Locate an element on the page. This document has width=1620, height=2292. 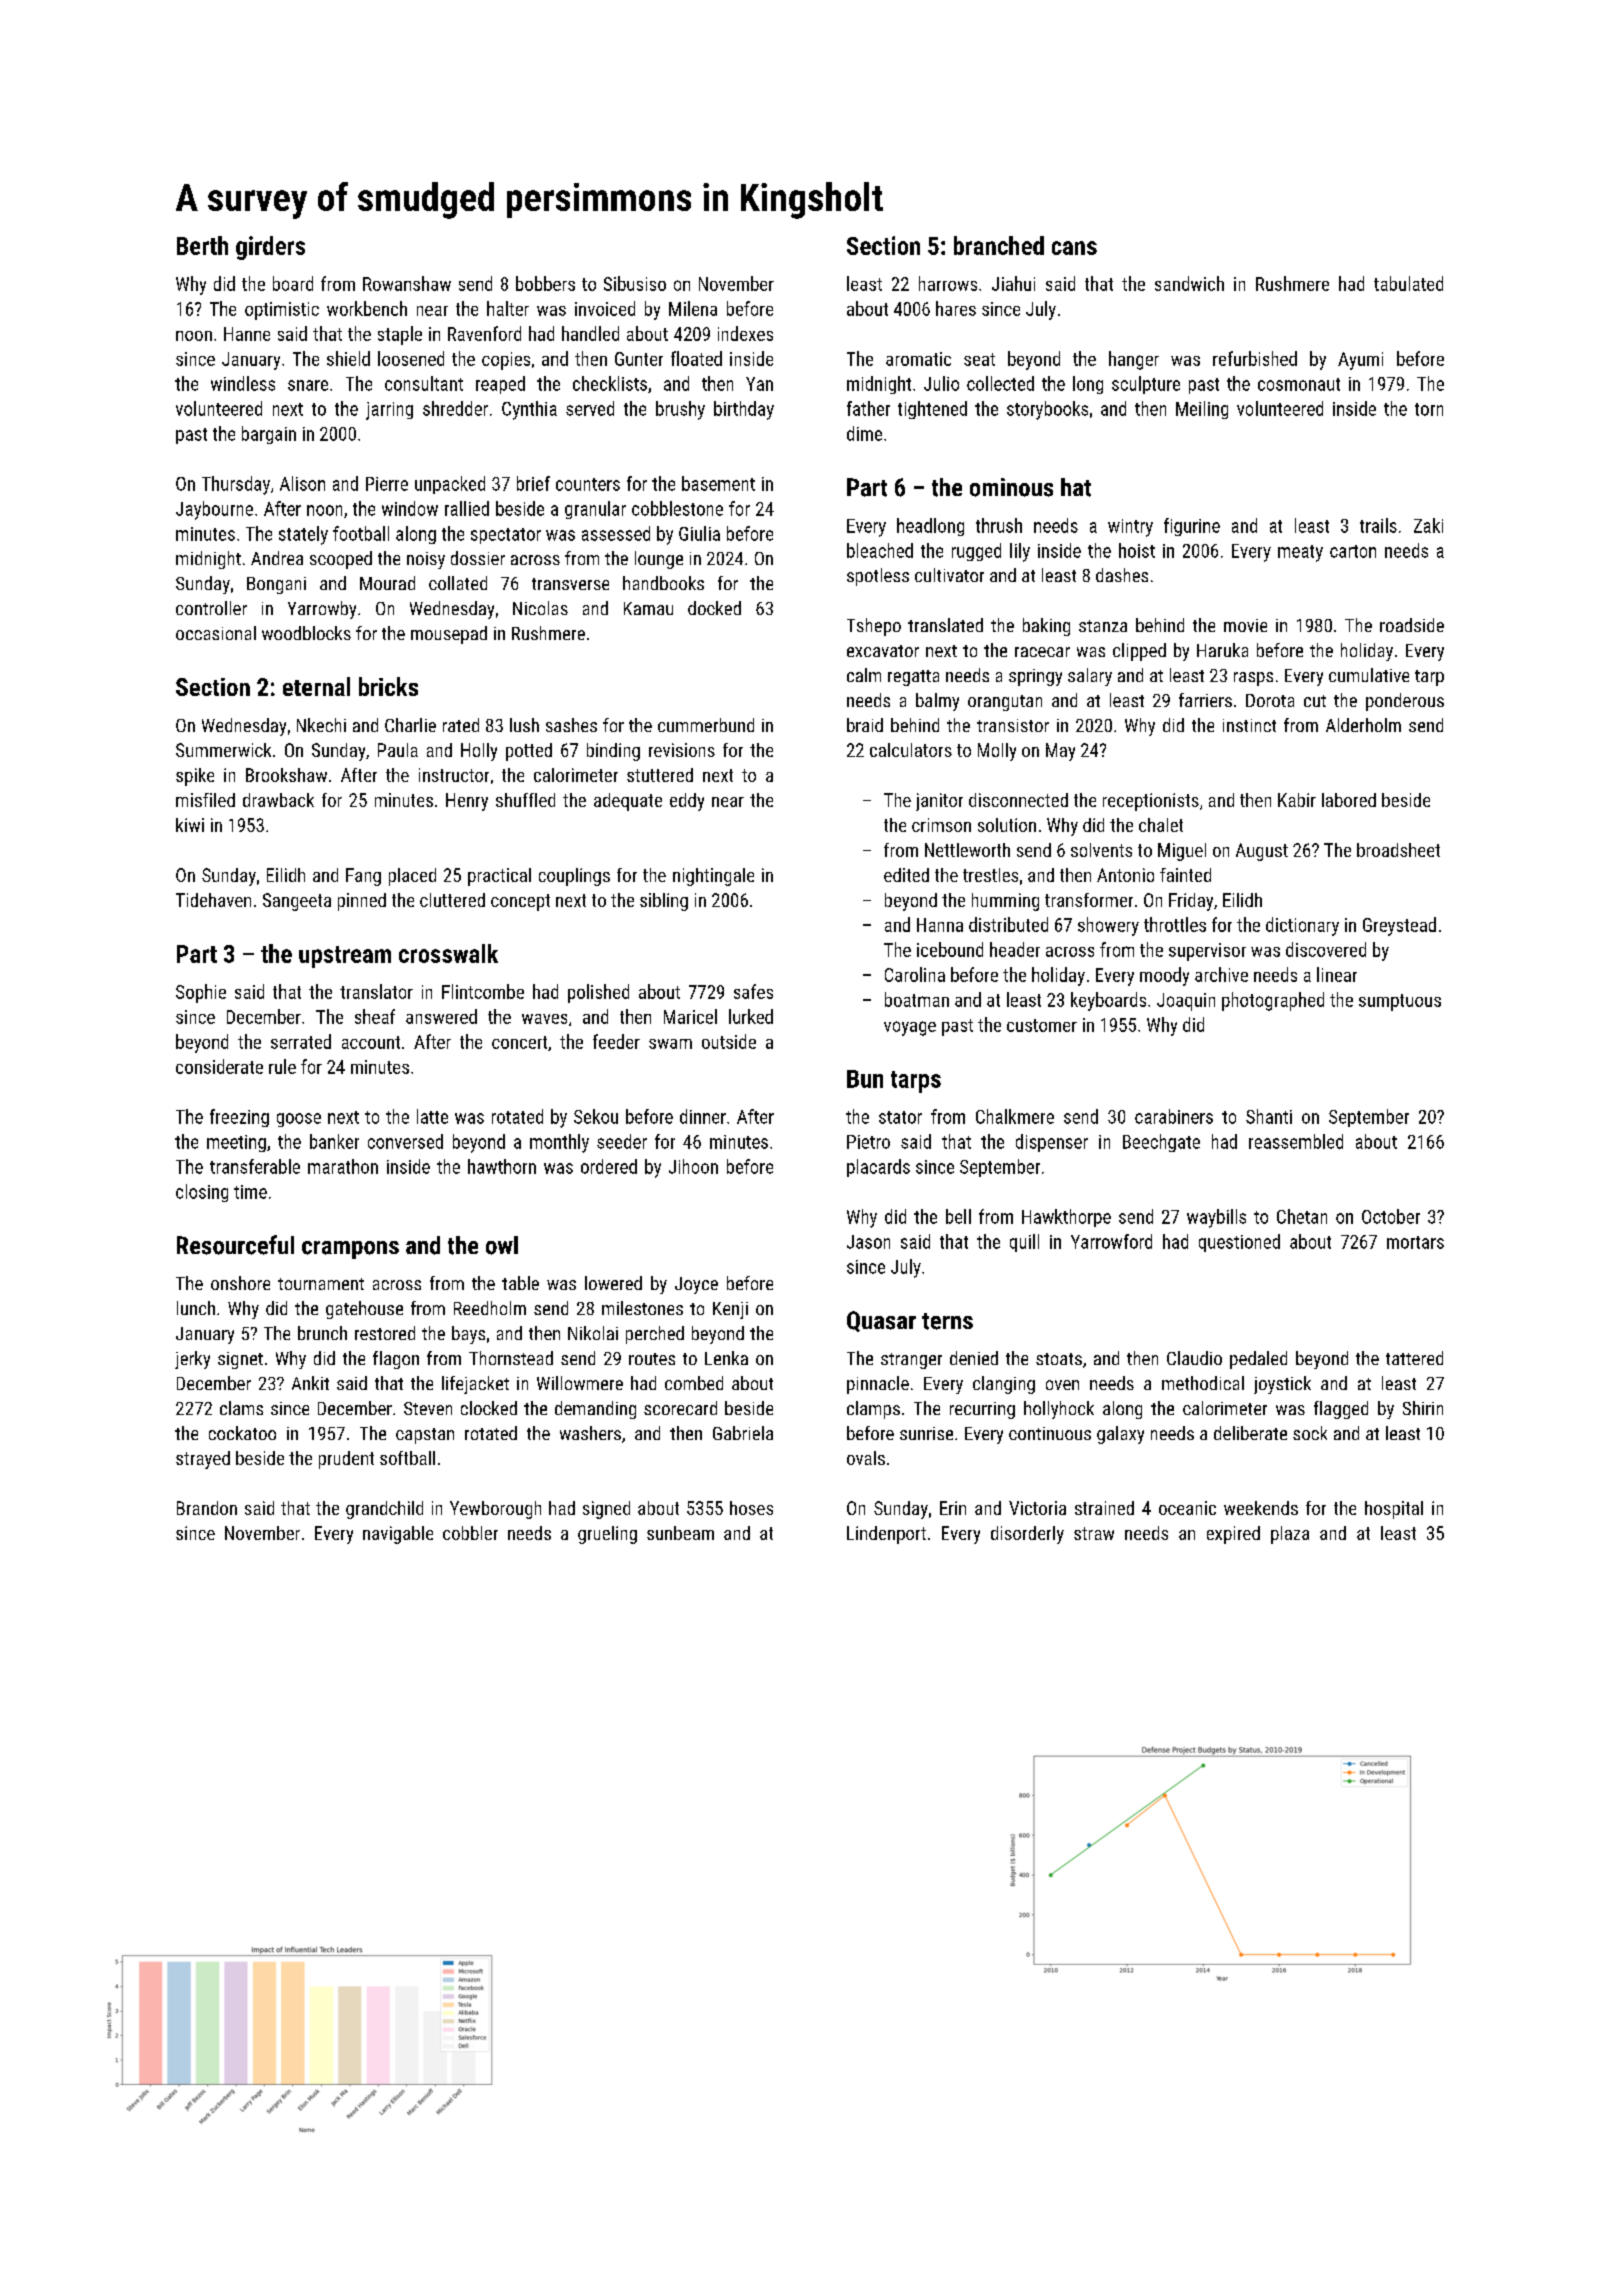
nightingale is located at coordinates (713, 877).
